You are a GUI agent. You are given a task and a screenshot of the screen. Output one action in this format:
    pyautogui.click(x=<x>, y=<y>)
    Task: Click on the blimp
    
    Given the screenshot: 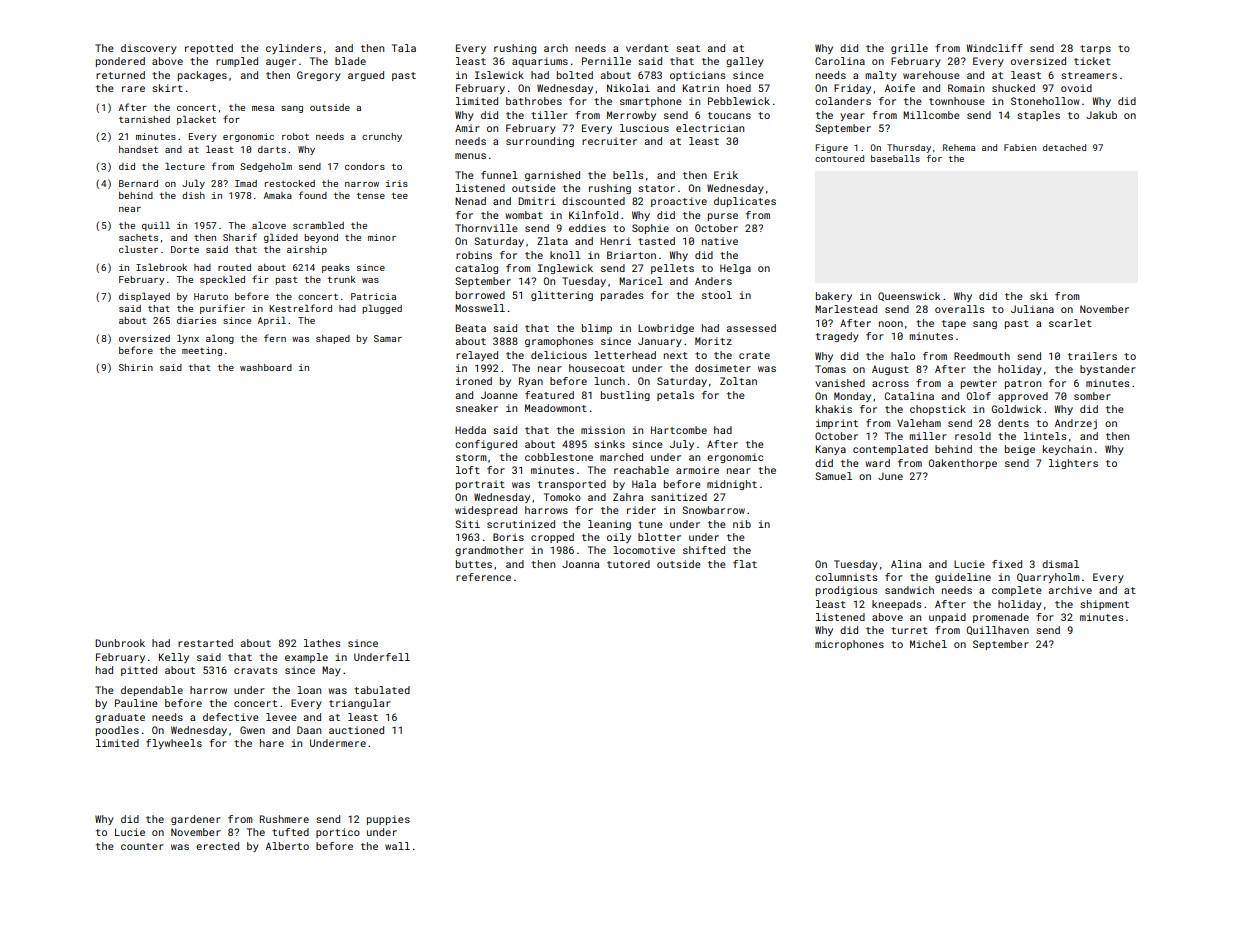 What is the action you would take?
    pyautogui.click(x=597, y=329)
